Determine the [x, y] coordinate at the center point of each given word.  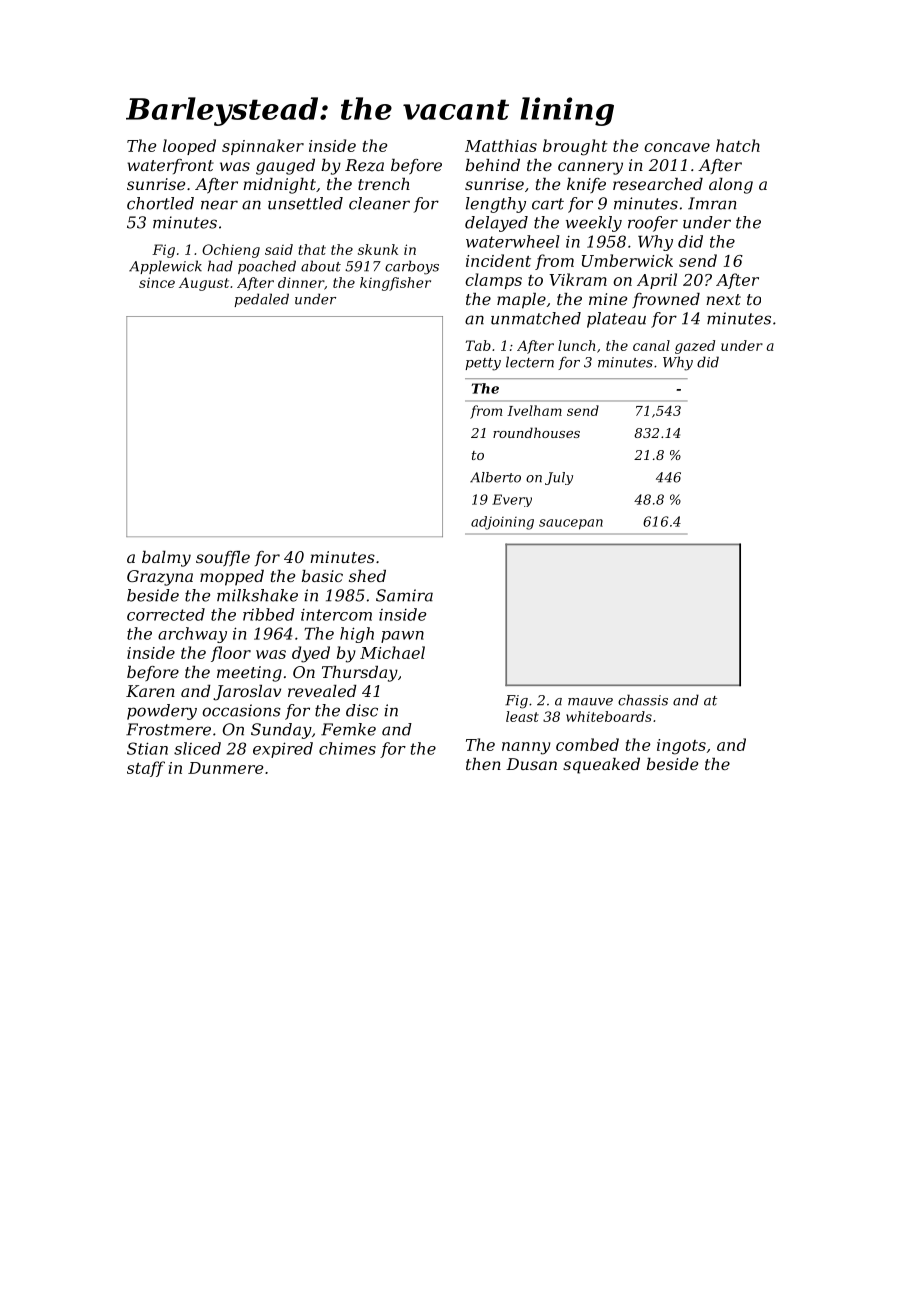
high [357, 635]
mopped [232, 578]
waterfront [170, 166]
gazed [695, 347]
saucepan [571, 524]
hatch [738, 145]
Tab [478, 345]
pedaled [261, 300]
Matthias [501, 145]
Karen [150, 691]
